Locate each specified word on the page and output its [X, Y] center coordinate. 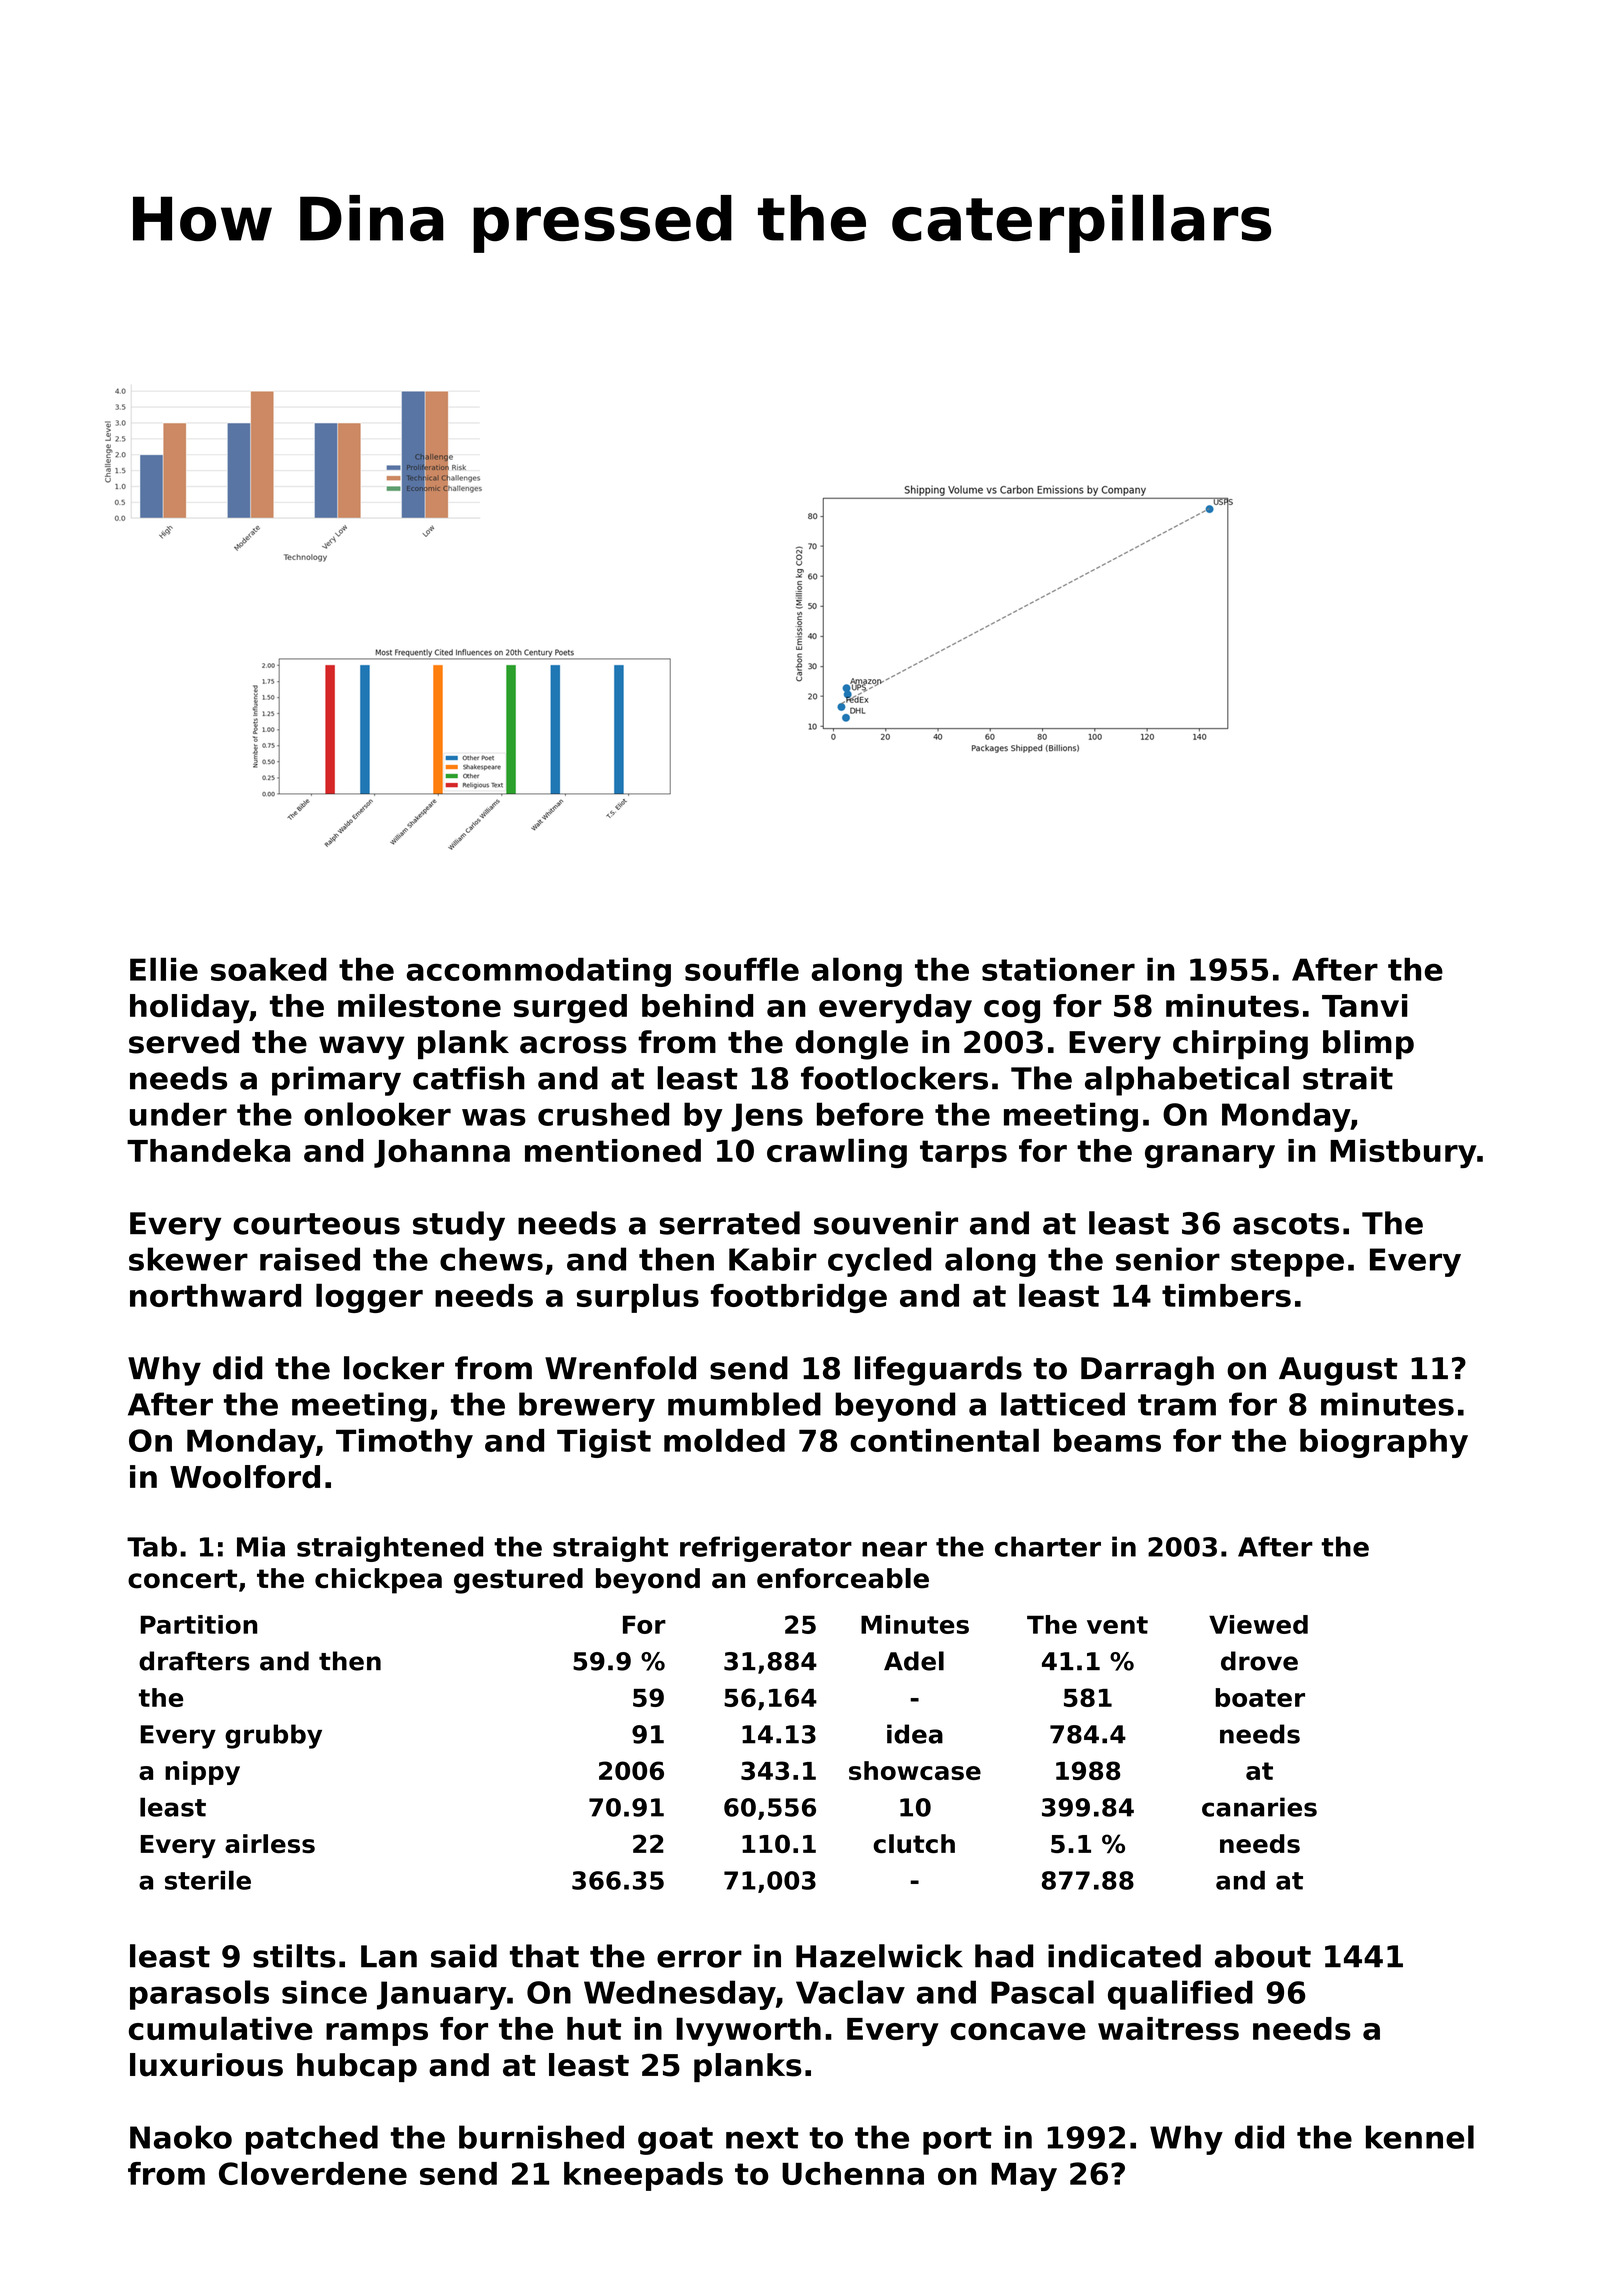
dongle [851, 1045]
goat [675, 2141]
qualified [1180, 1995]
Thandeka [208, 1150]
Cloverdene [313, 2173]
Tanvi [1364, 1005]
